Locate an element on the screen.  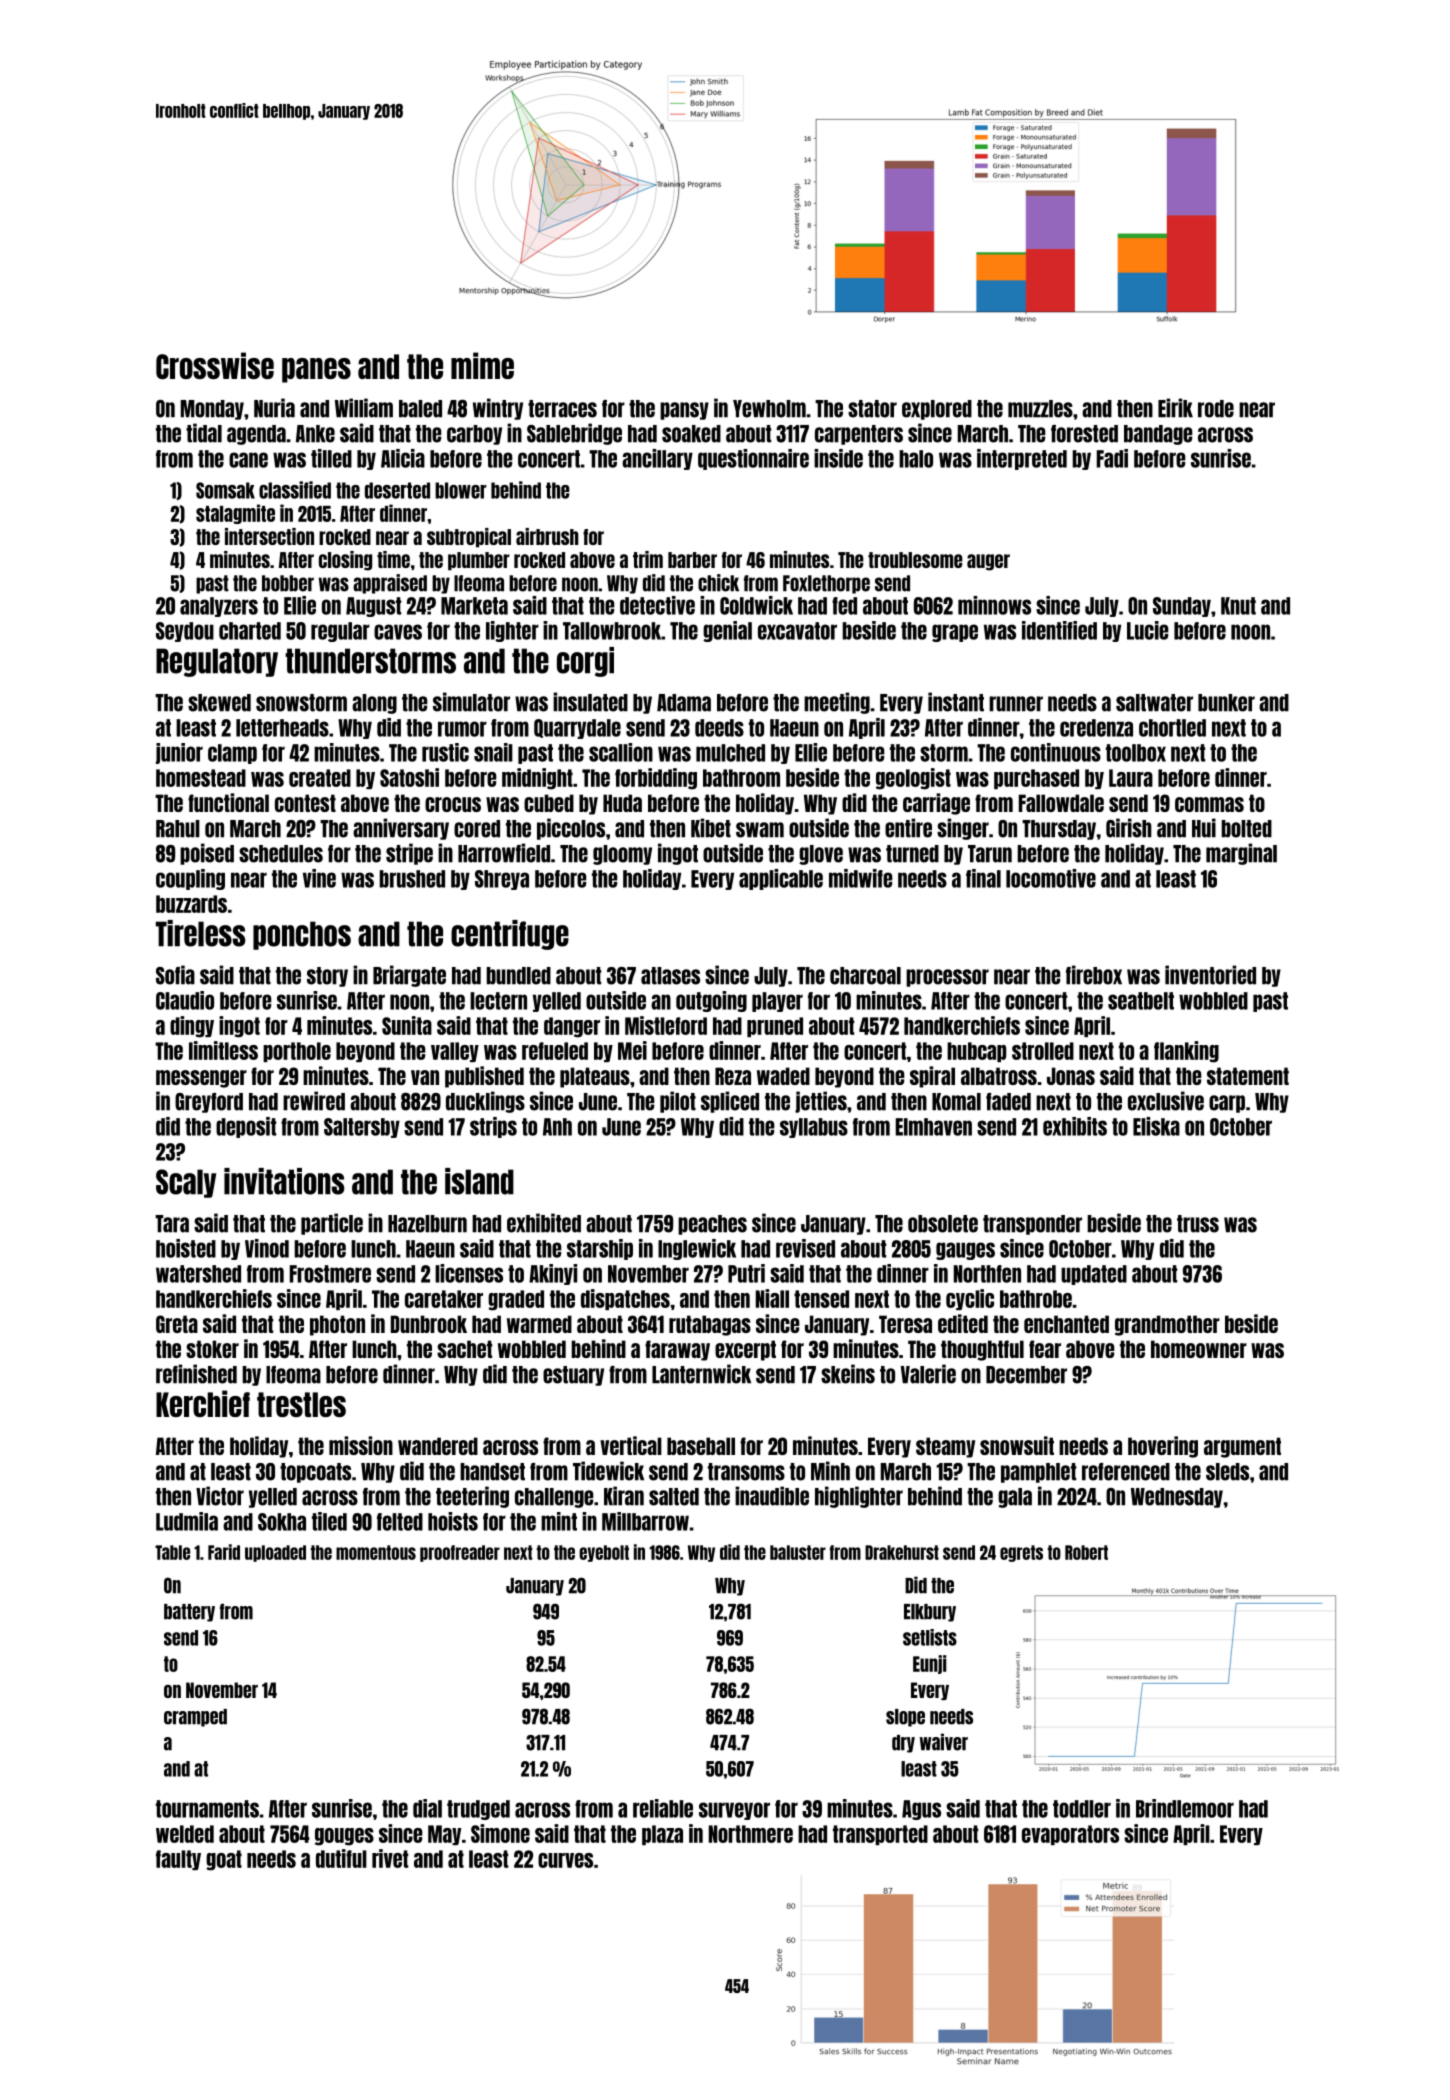
gloomy is located at coordinates (622, 855).
